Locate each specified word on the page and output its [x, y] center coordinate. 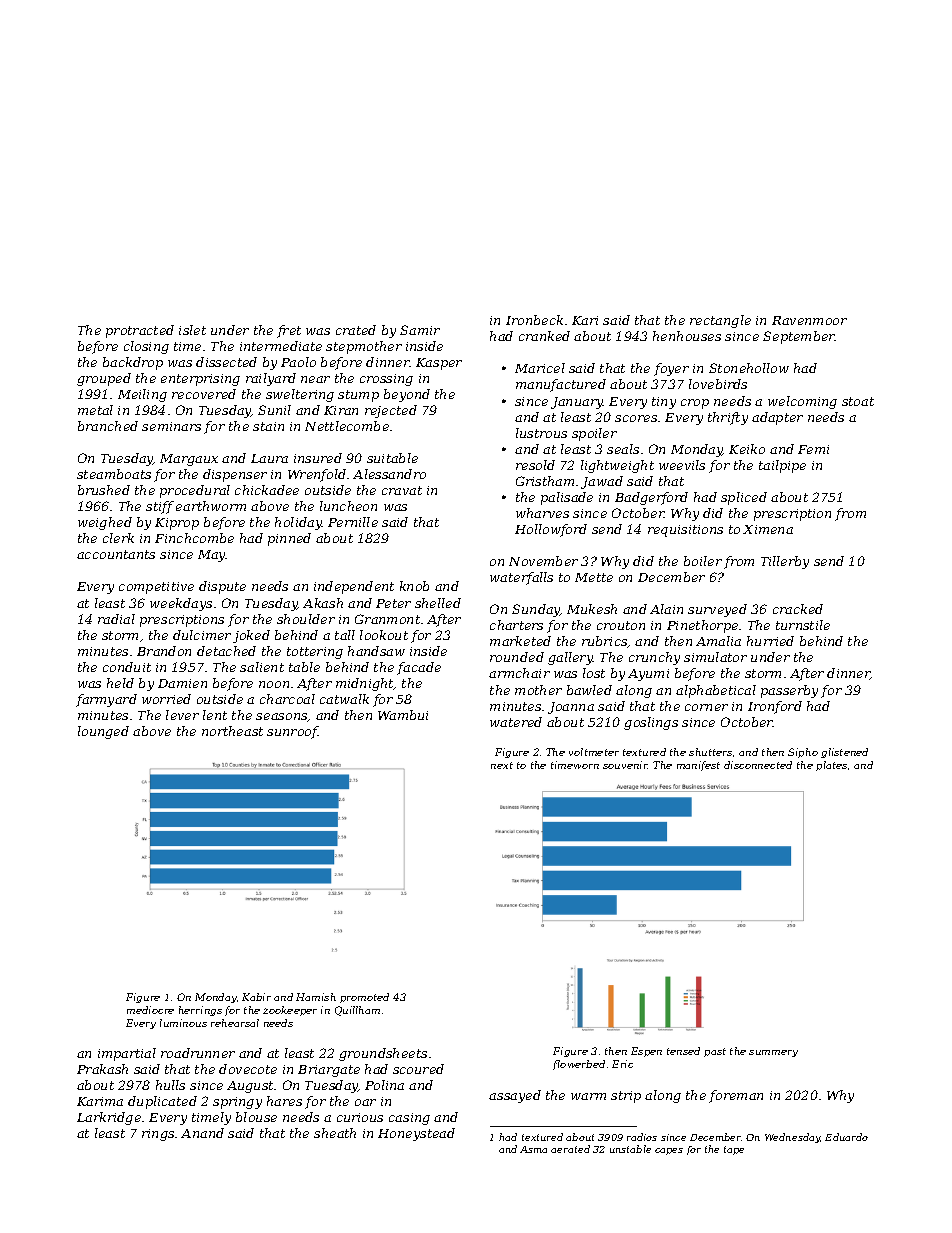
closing [146, 347]
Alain [666, 609]
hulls [170, 1085]
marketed [520, 641]
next [502, 765]
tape [734, 1150]
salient [262, 667]
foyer [671, 369]
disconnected [758, 765]
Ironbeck [534, 320]
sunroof [293, 732]
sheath [335, 1133]
